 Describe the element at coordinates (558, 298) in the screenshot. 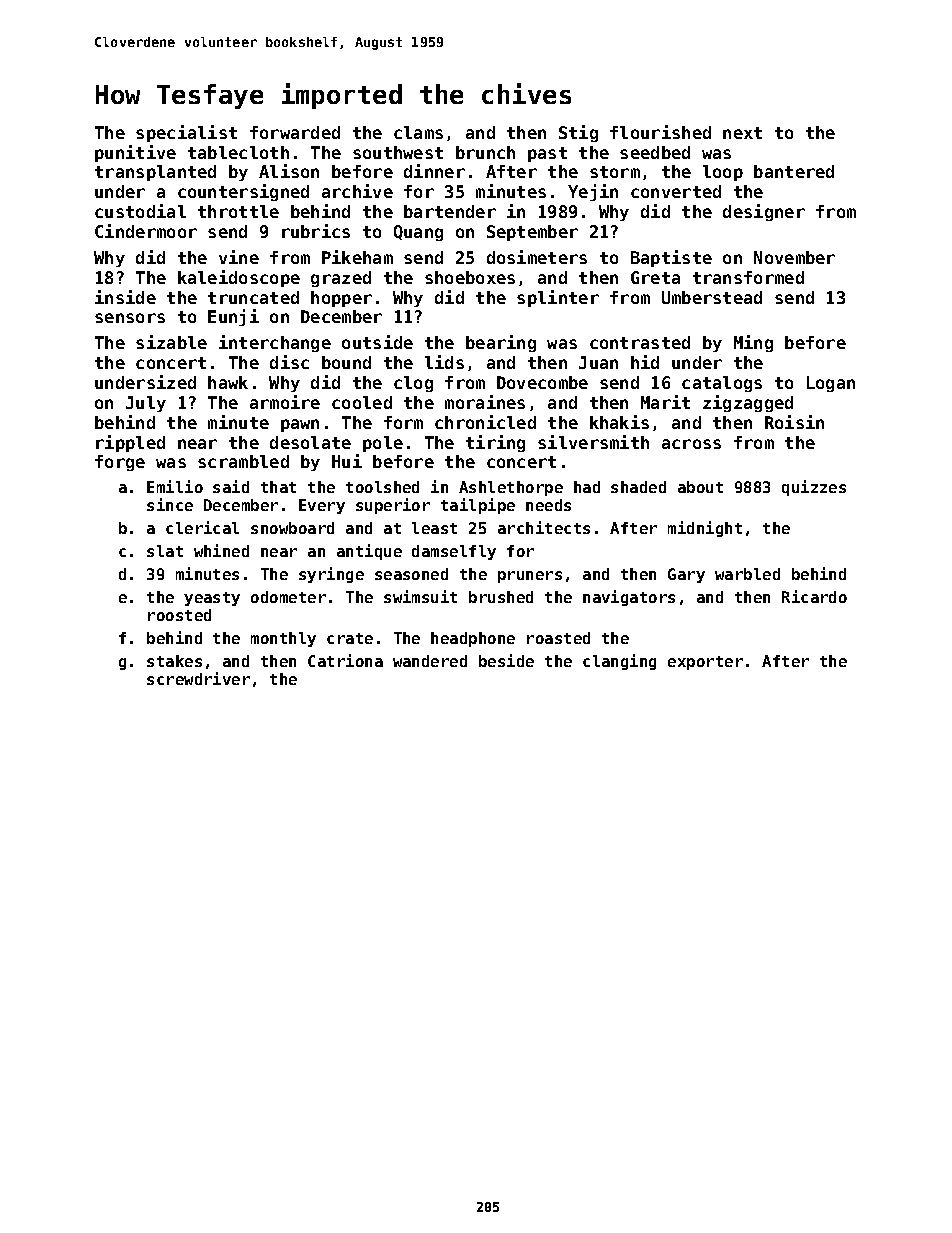

I see `splinter` at that location.
